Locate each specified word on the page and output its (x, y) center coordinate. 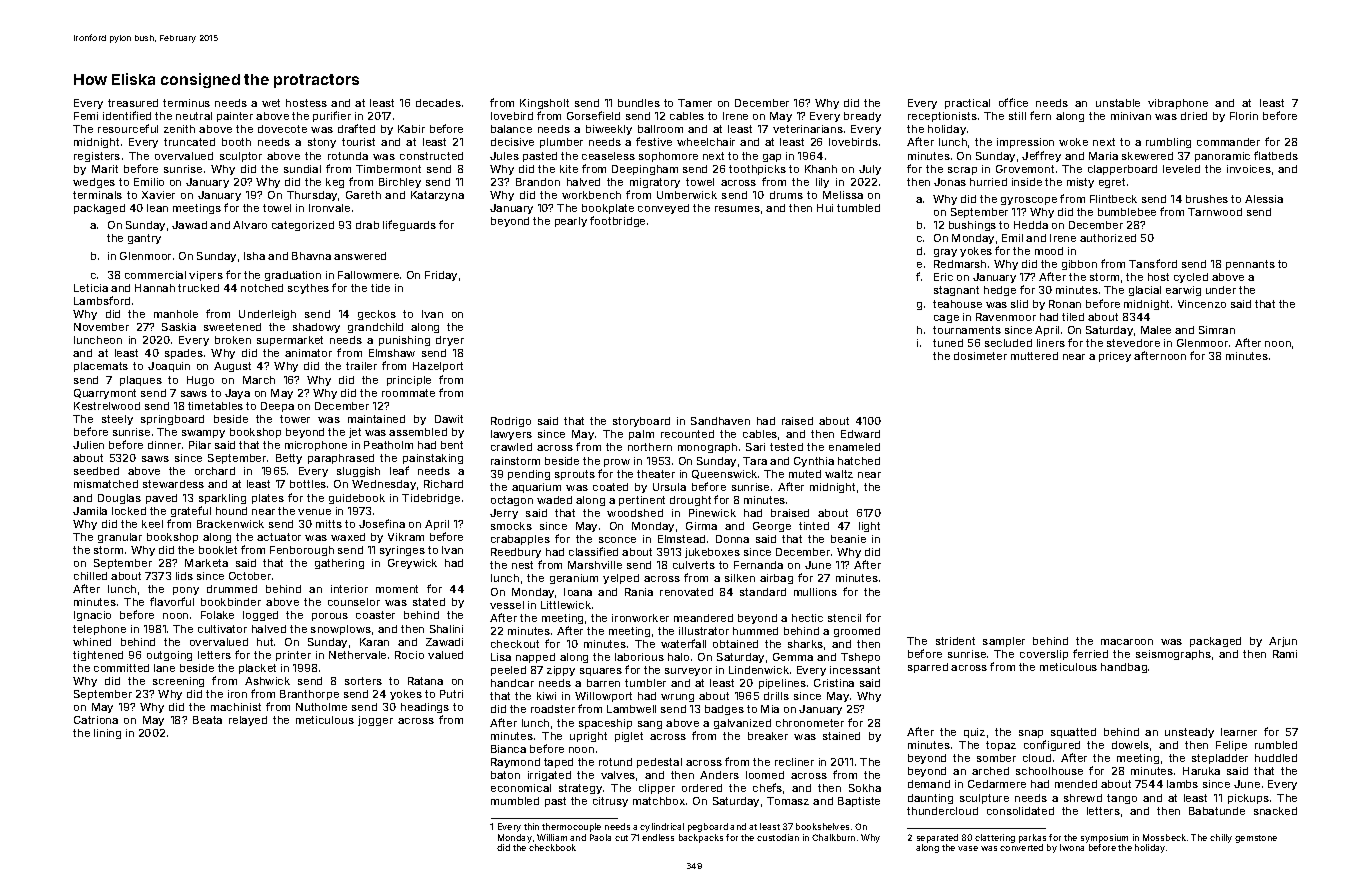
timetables (215, 406)
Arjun (1283, 642)
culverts (694, 565)
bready (862, 117)
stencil (844, 618)
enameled (854, 447)
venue (314, 512)
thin (531, 826)
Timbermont (388, 169)
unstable (1118, 103)
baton (505, 775)
